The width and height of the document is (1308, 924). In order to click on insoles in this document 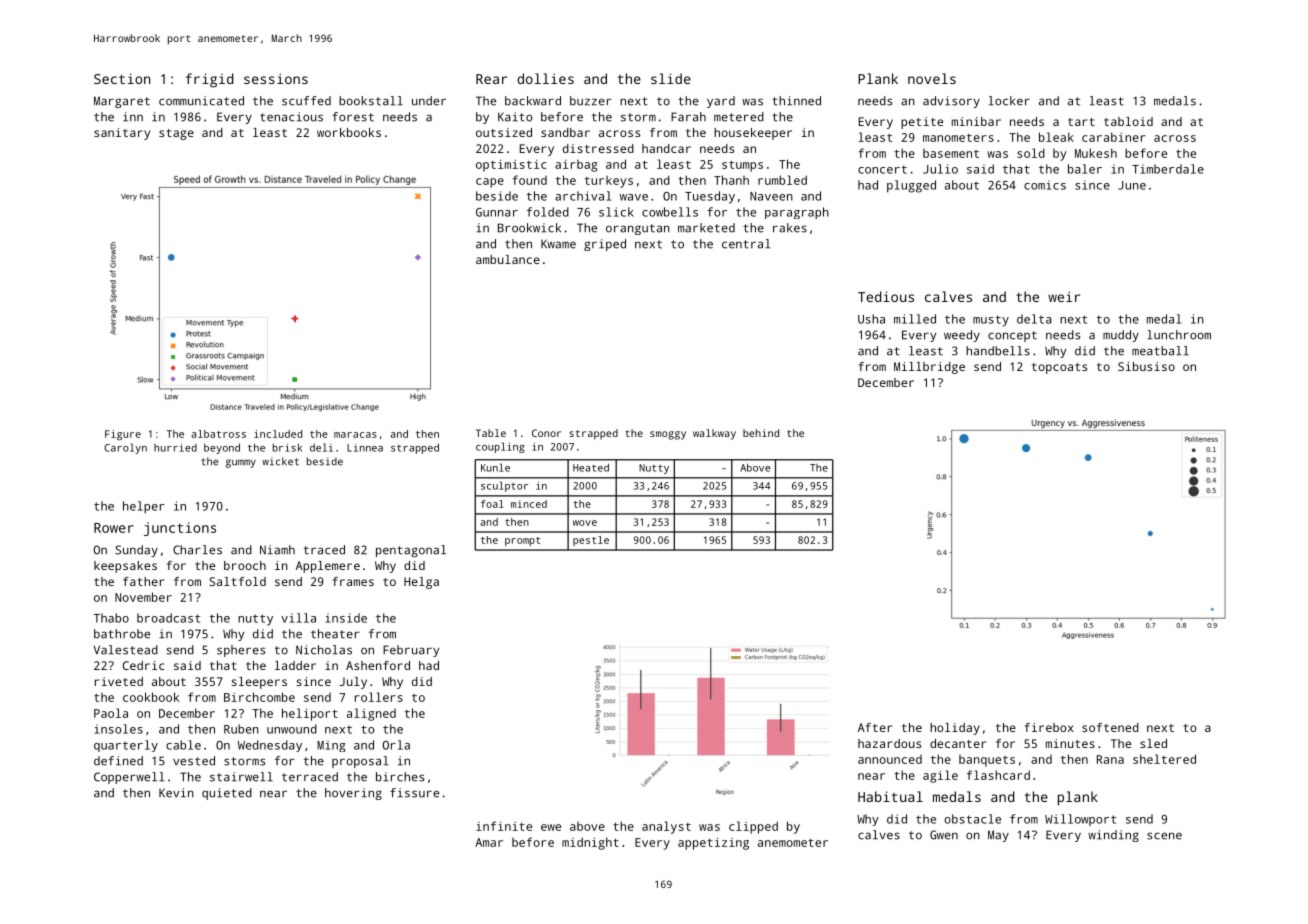, I will do `click(118, 729)`.
